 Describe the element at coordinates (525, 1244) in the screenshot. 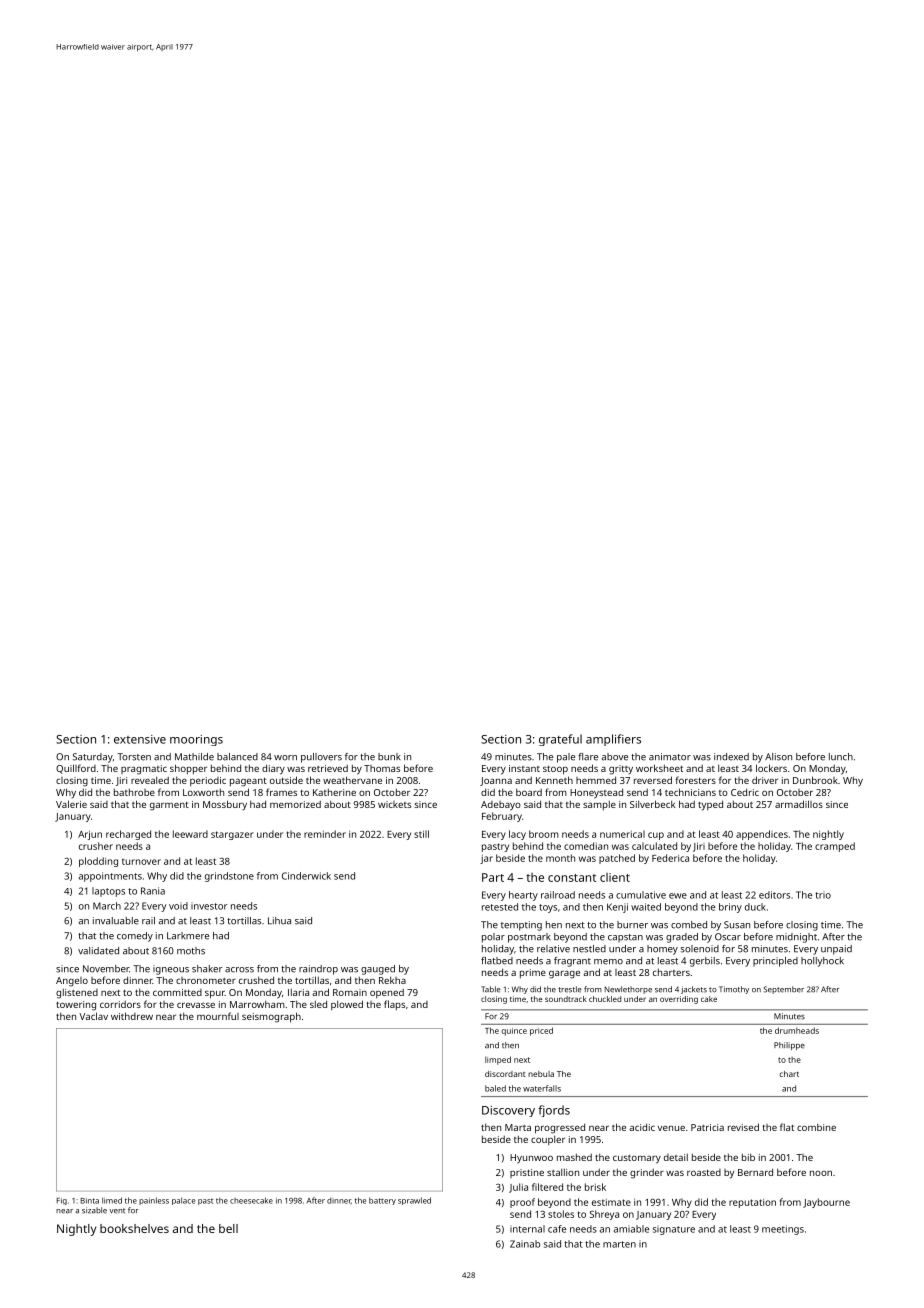

I see `Zainab` at that location.
